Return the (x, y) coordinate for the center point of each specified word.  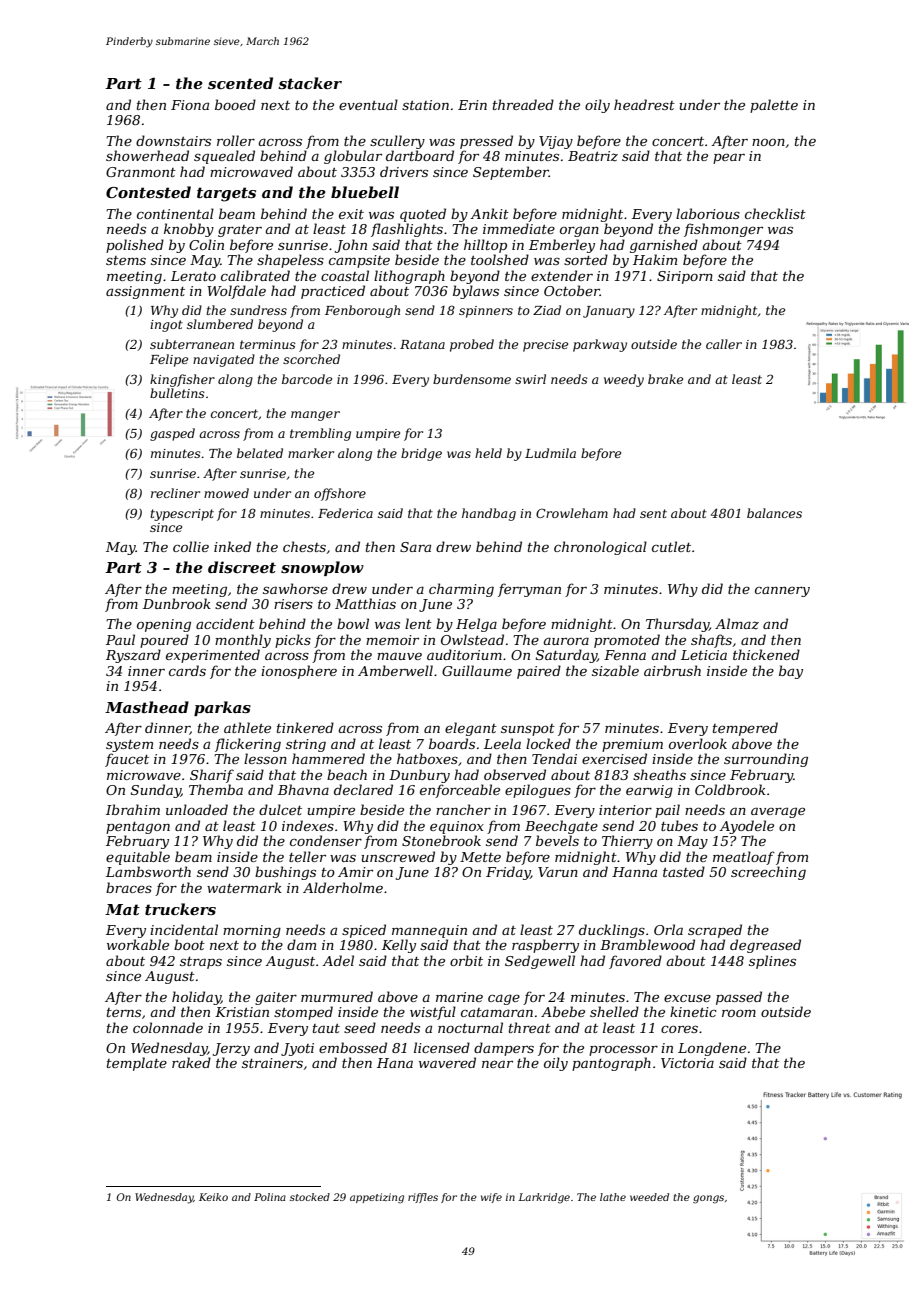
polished (135, 246)
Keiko (213, 1197)
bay (791, 672)
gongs (708, 1199)
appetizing (377, 1198)
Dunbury (419, 776)
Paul (120, 639)
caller (724, 344)
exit (351, 214)
